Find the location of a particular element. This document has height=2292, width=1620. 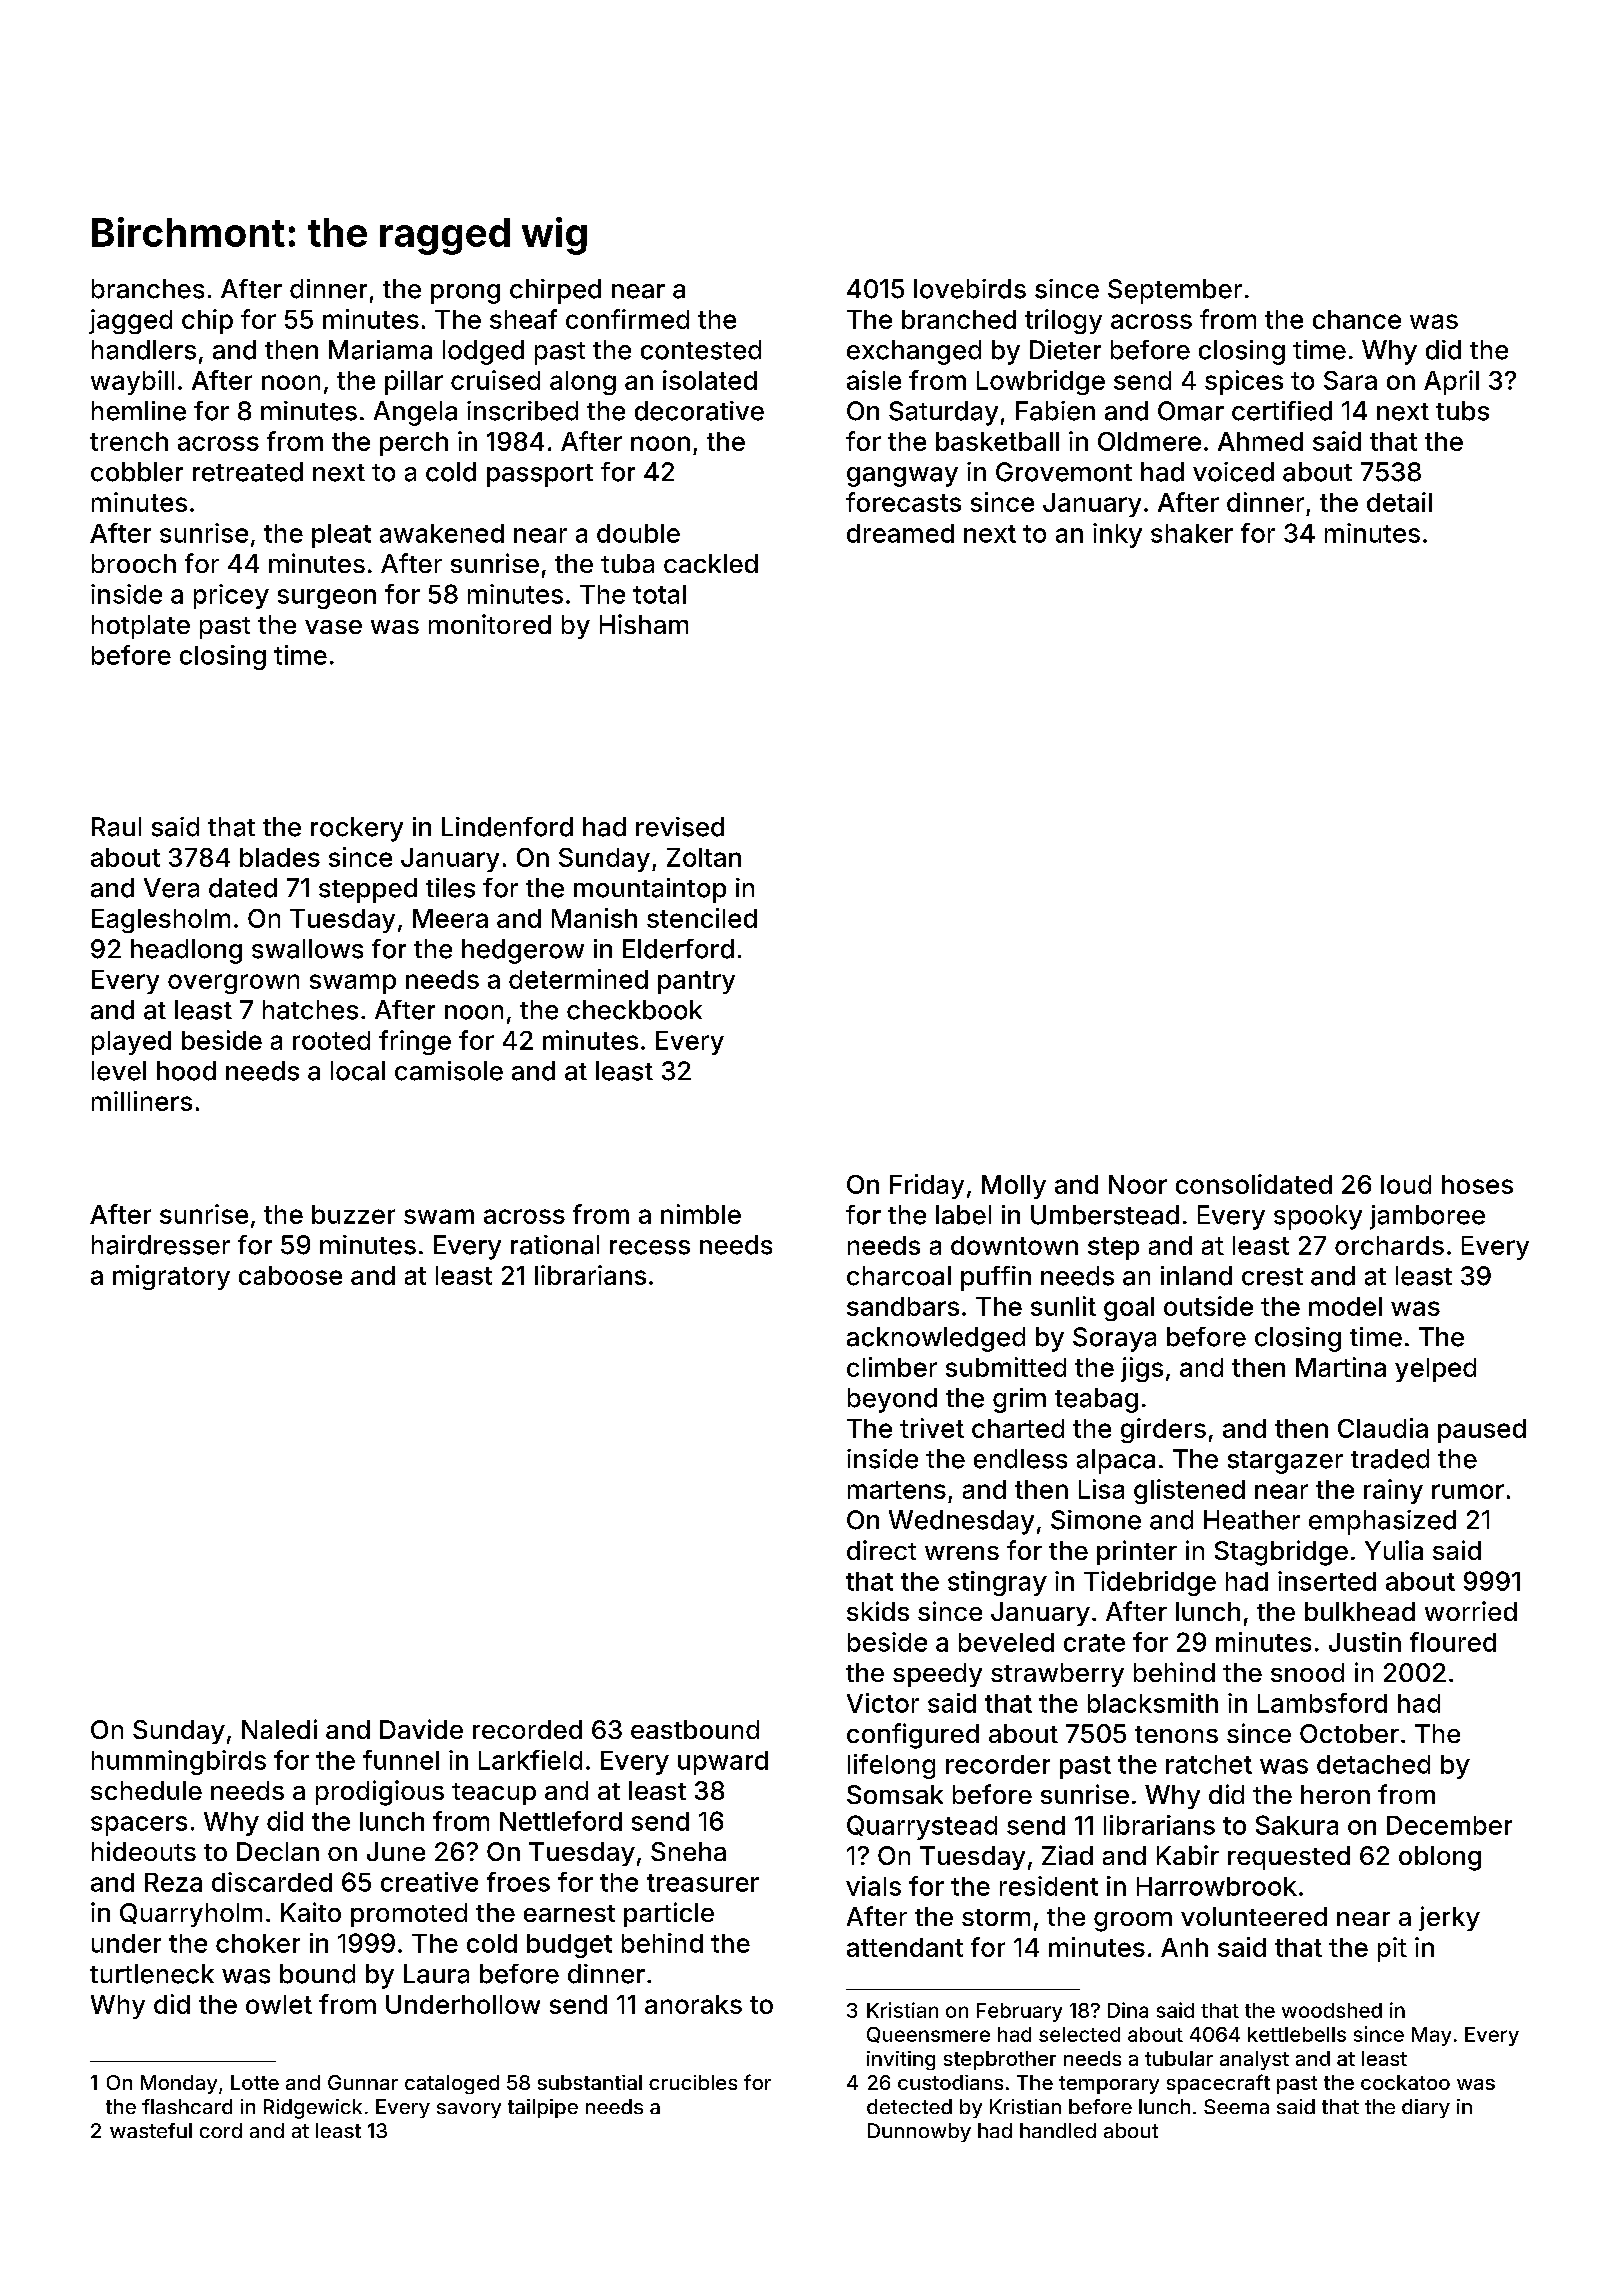

buzzer is located at coordinates (353, 1214).
